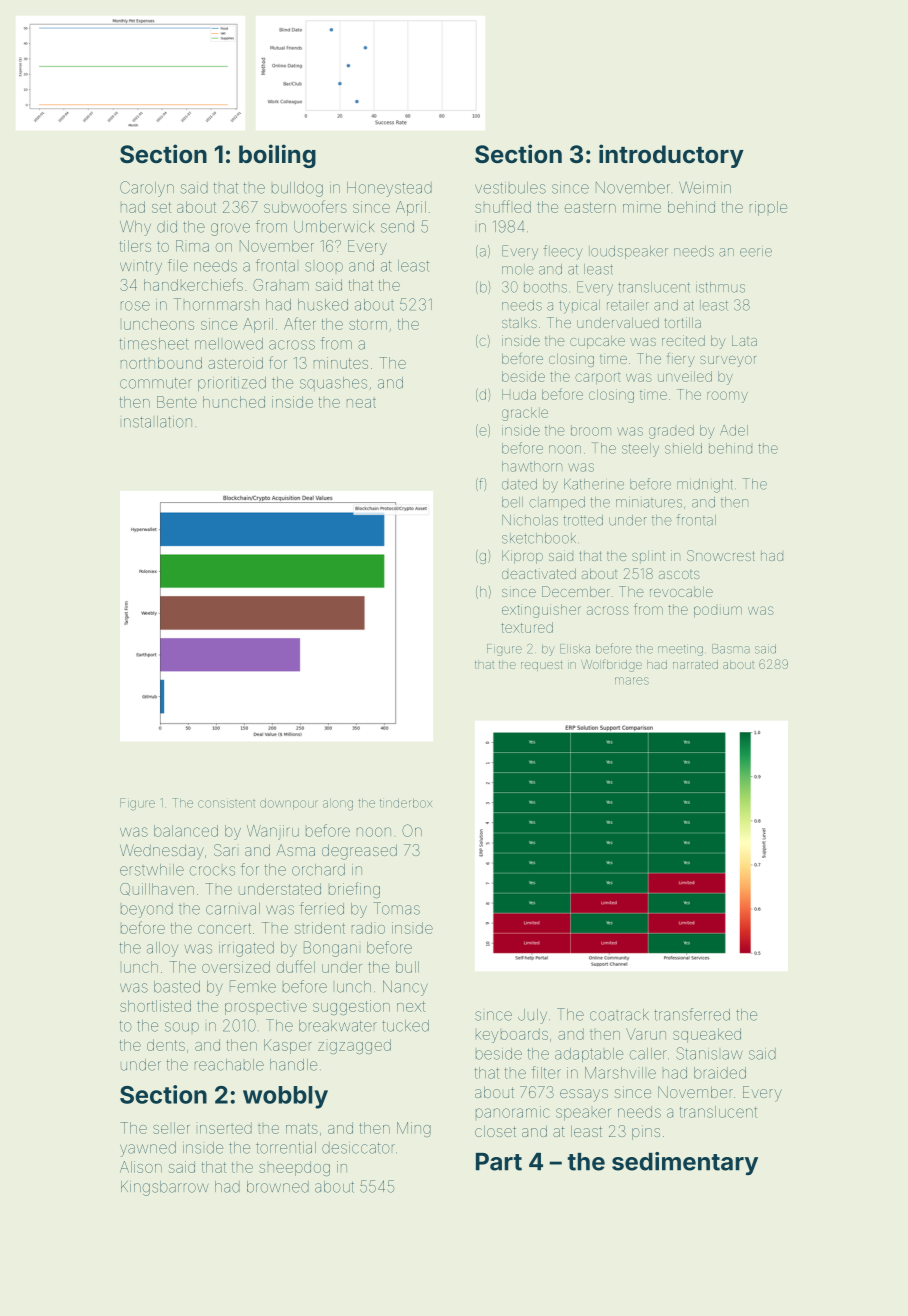 The image size is (908, 1316). What do you see at coordinates (671, 156) in the screenshot?
I see `introductory` at bounding box center [671, 156].
